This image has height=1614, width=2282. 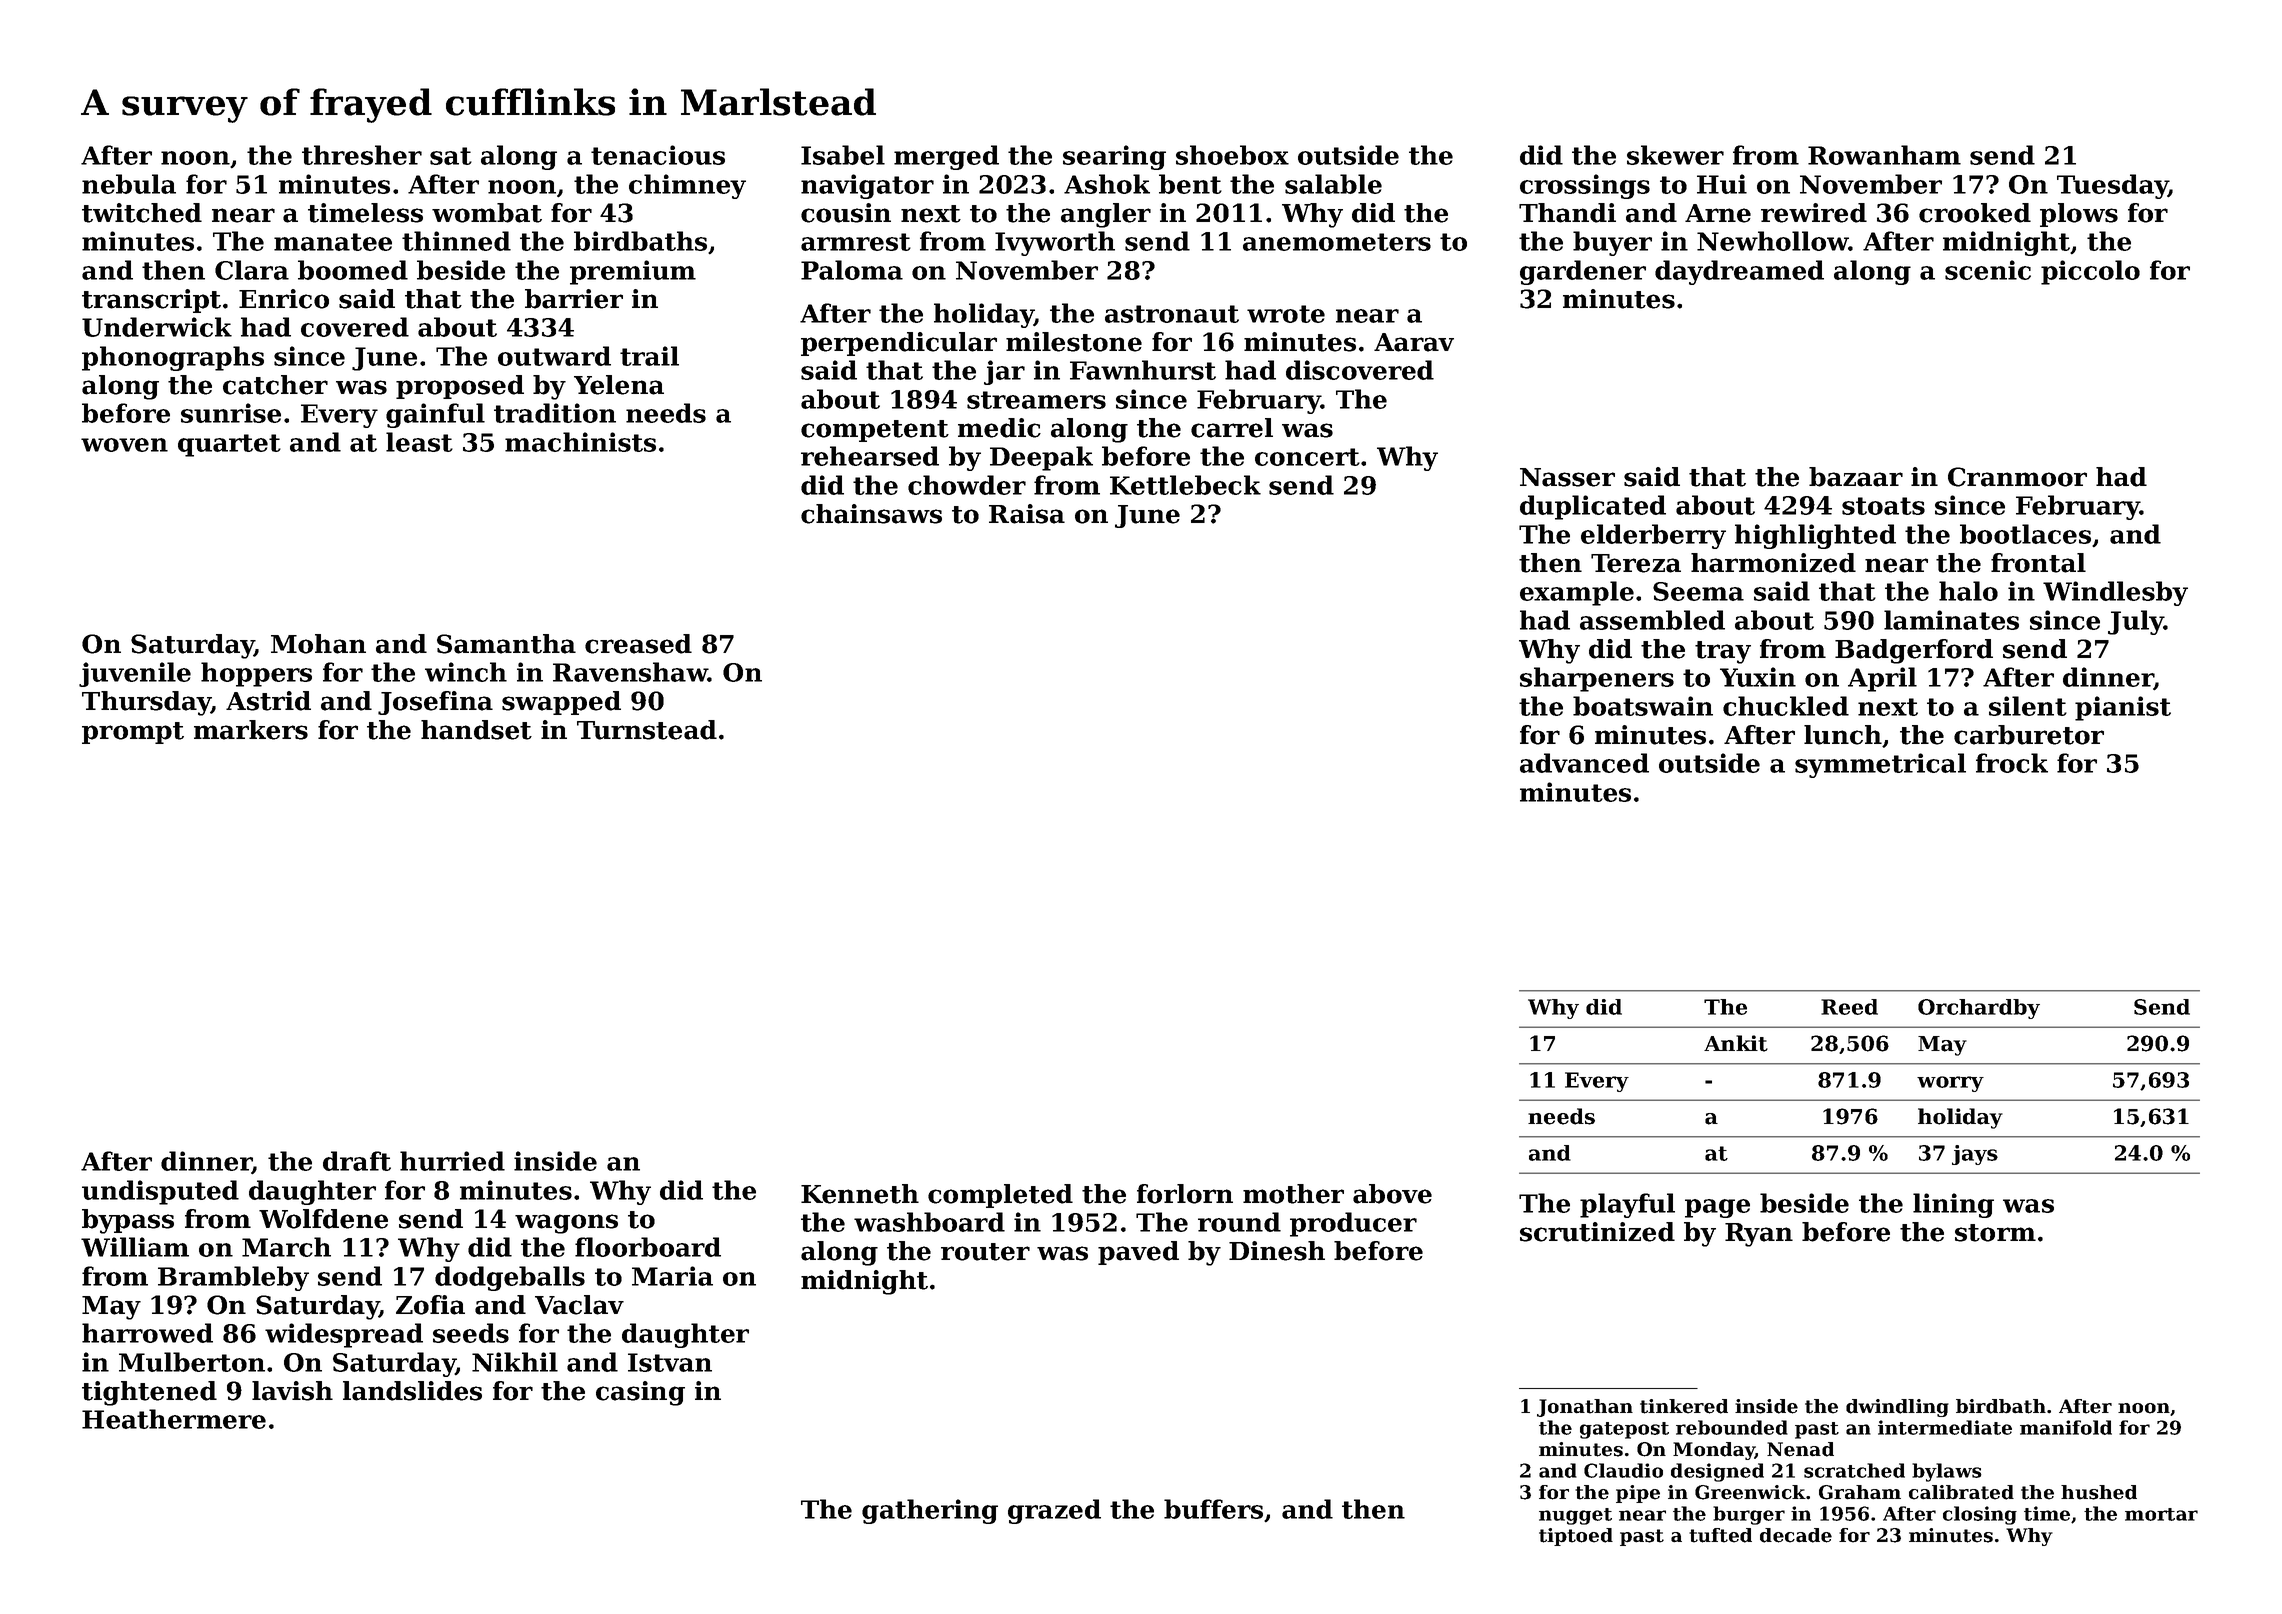 I want to click on carrel, so click(x=1232, y=428).
